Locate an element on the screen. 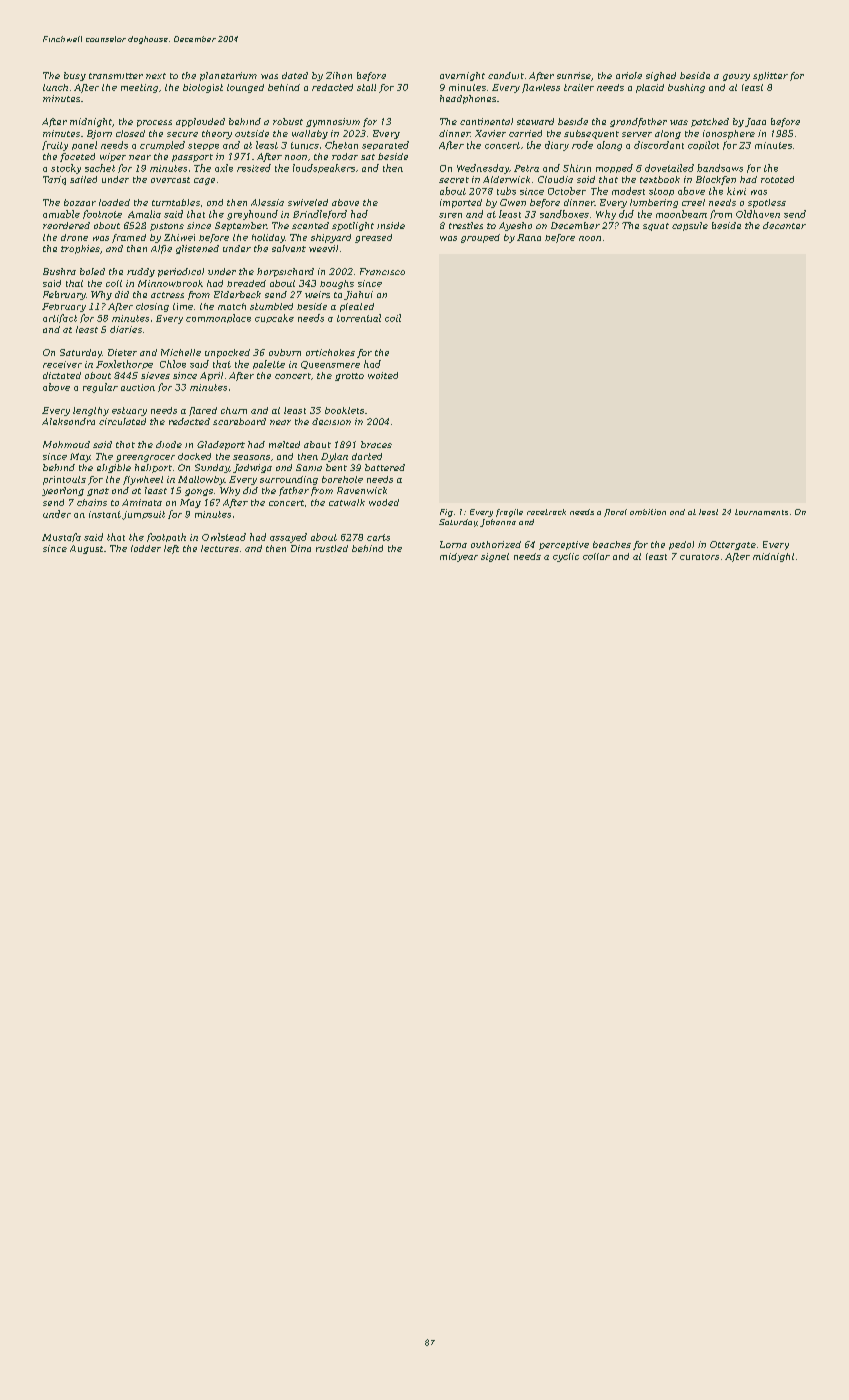 The width and height of the screenshot is (849, 1400). Joao is located at coordinates (755, 122).
